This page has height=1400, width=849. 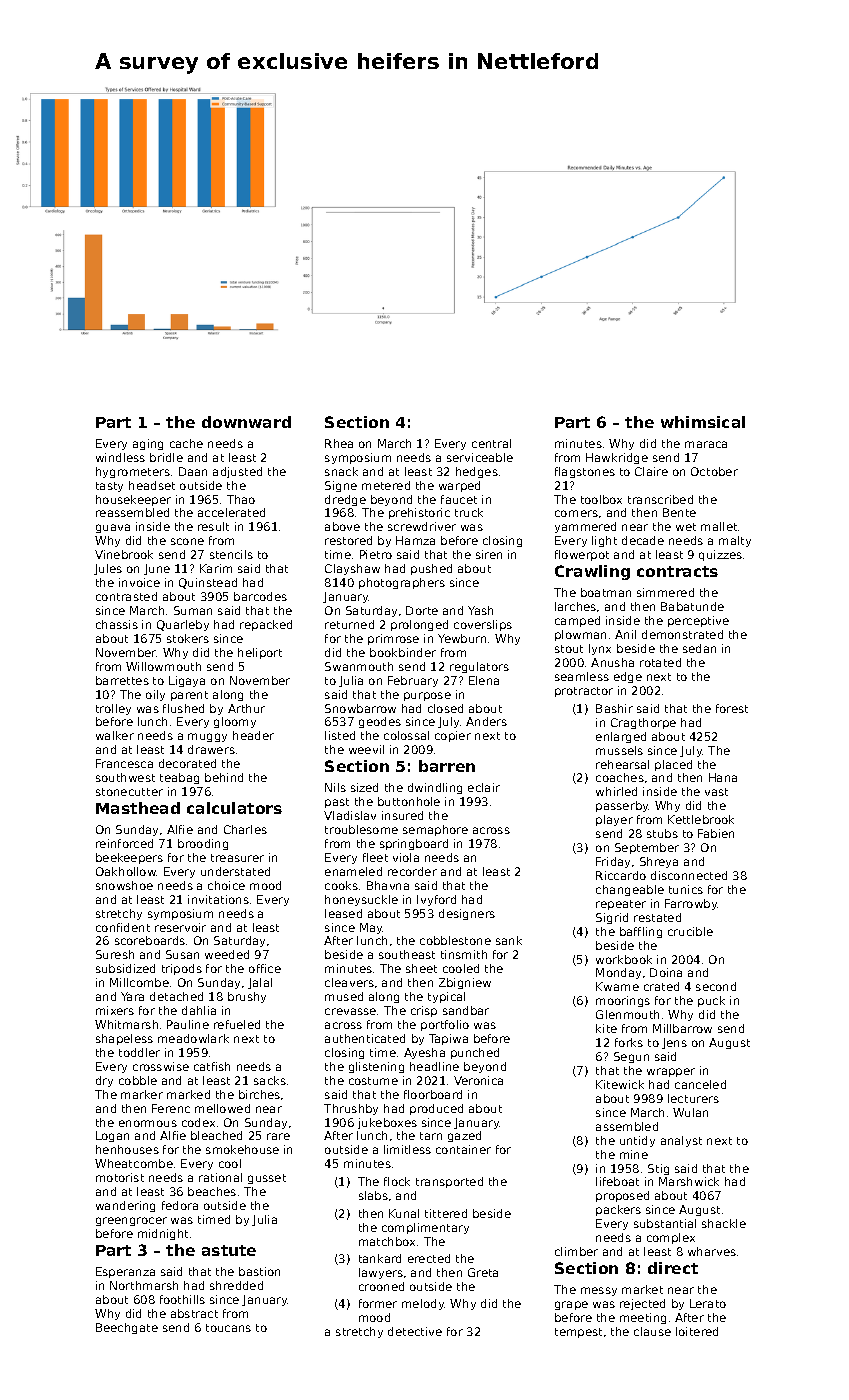 I want to click on Dorte, so click(x=422, y=610).
